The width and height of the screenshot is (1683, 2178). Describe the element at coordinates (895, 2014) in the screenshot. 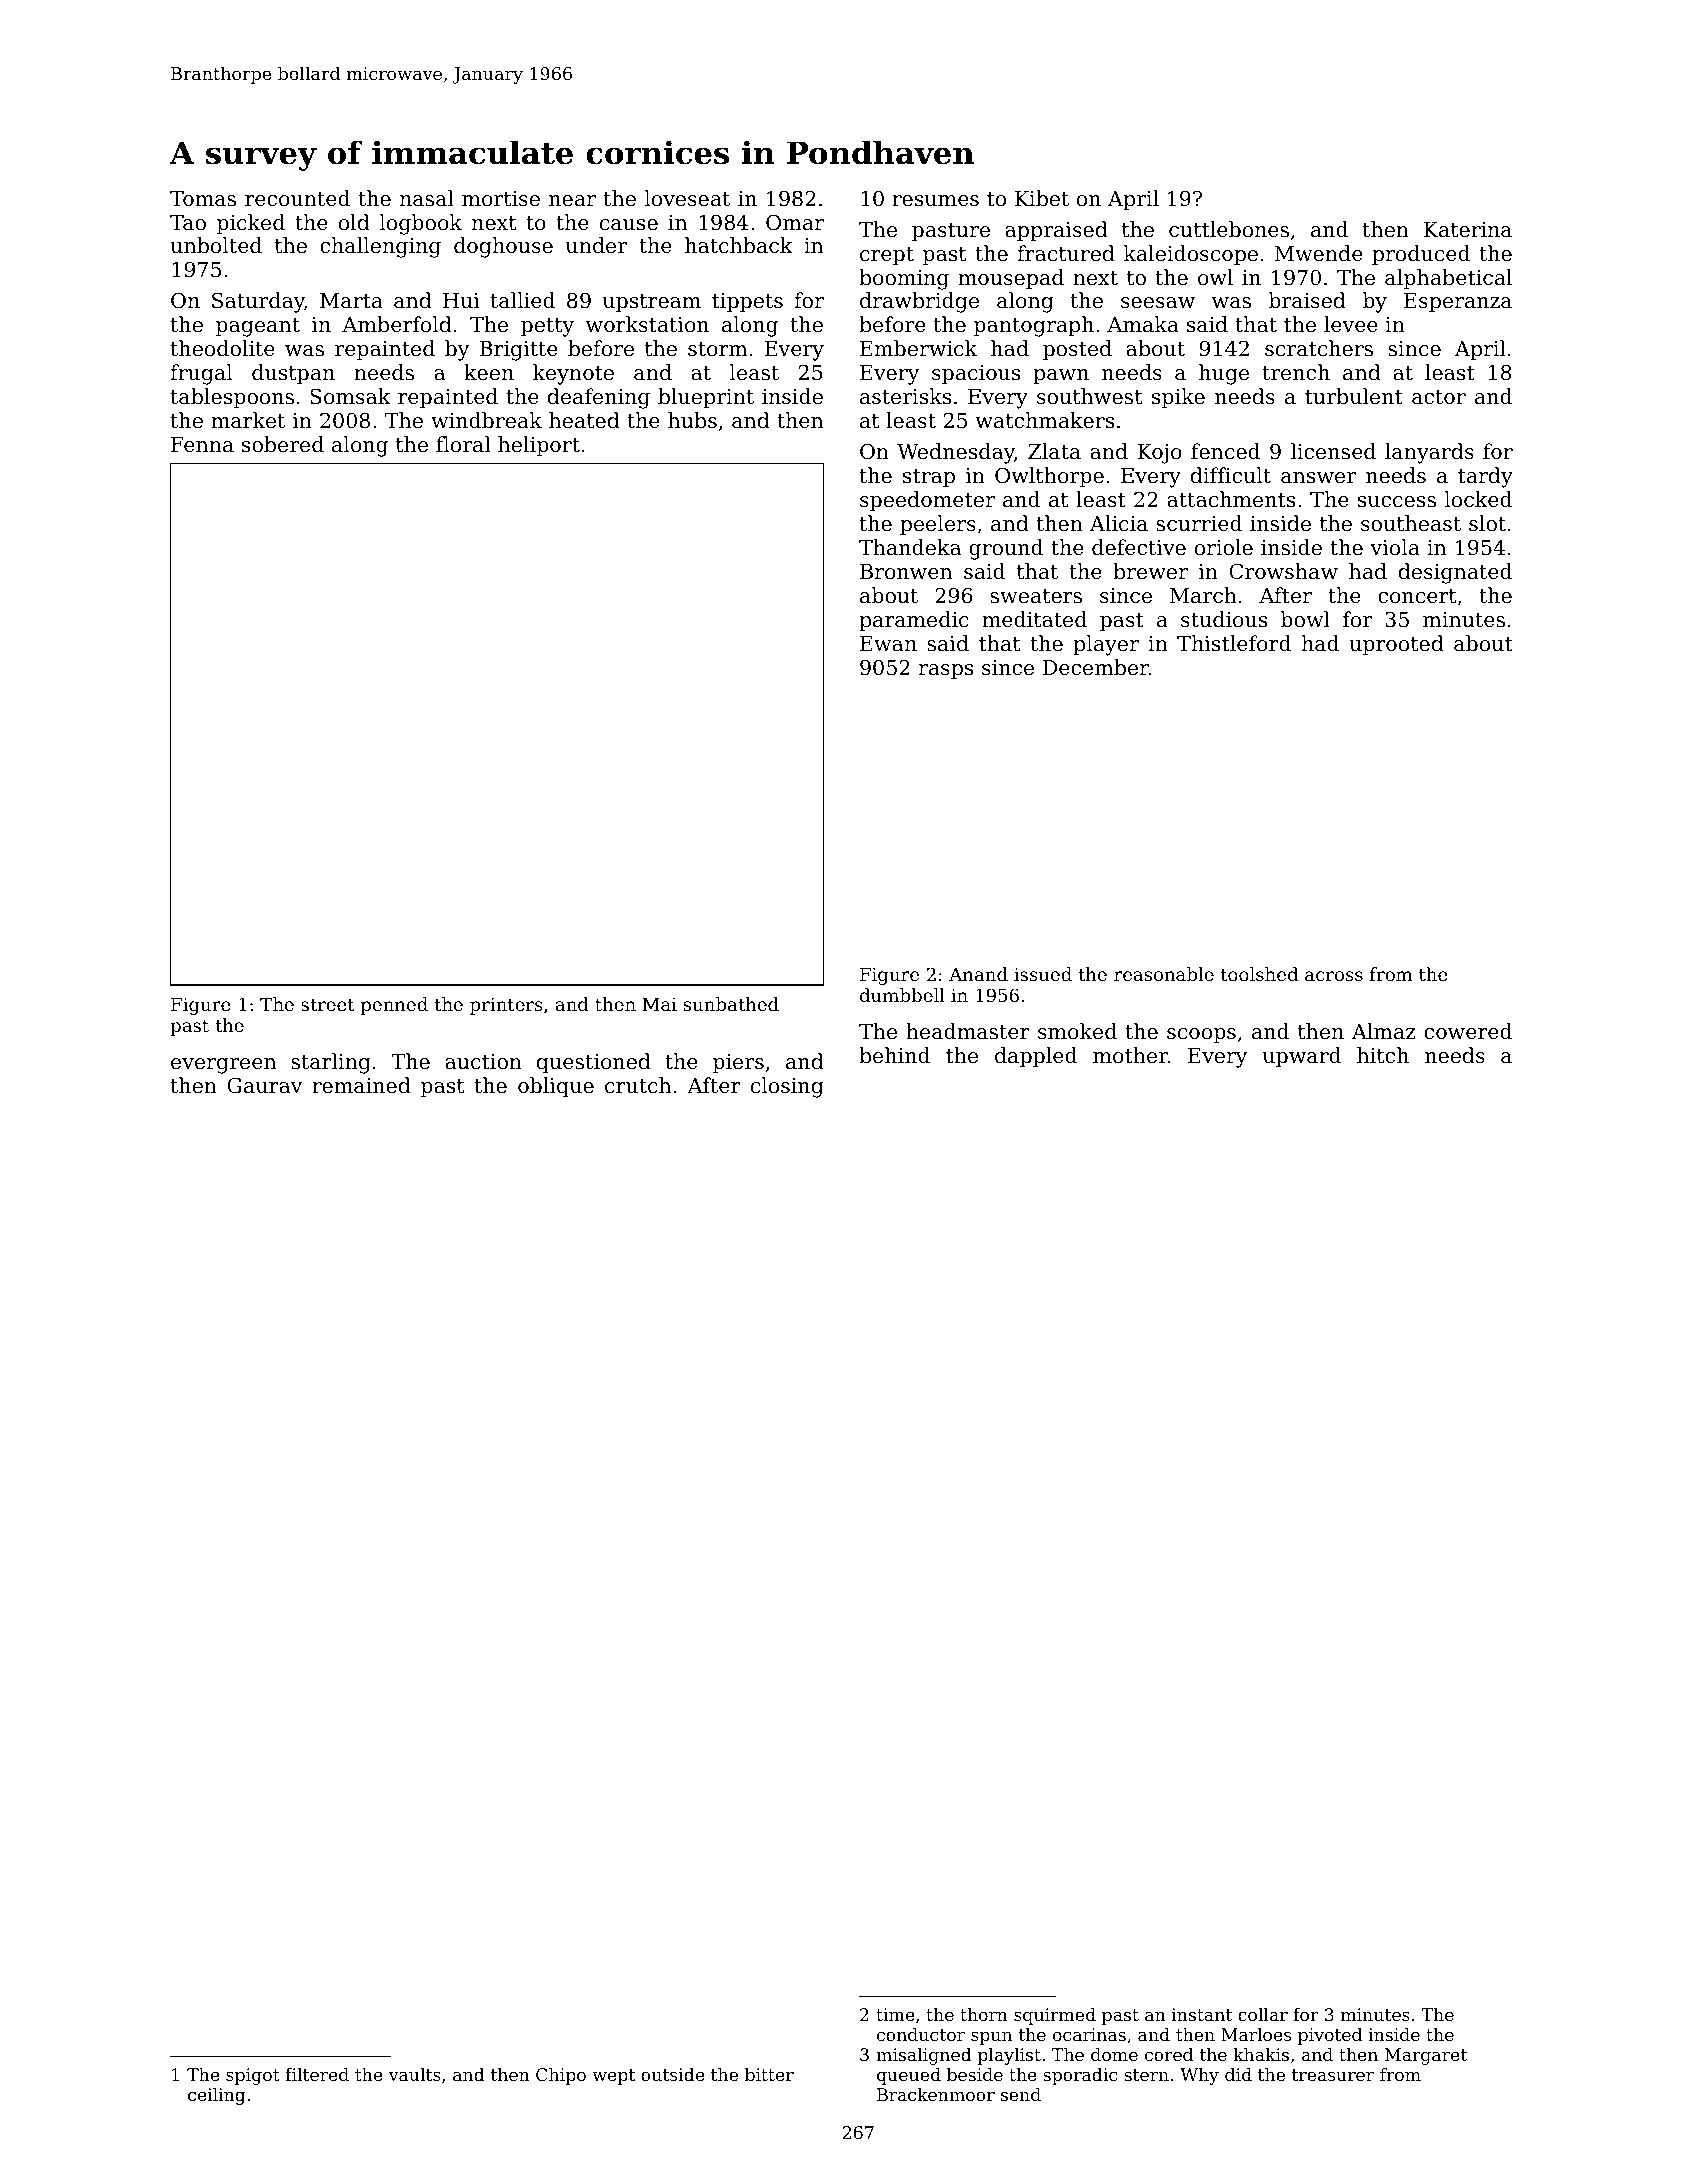

I see `time` at that location.
